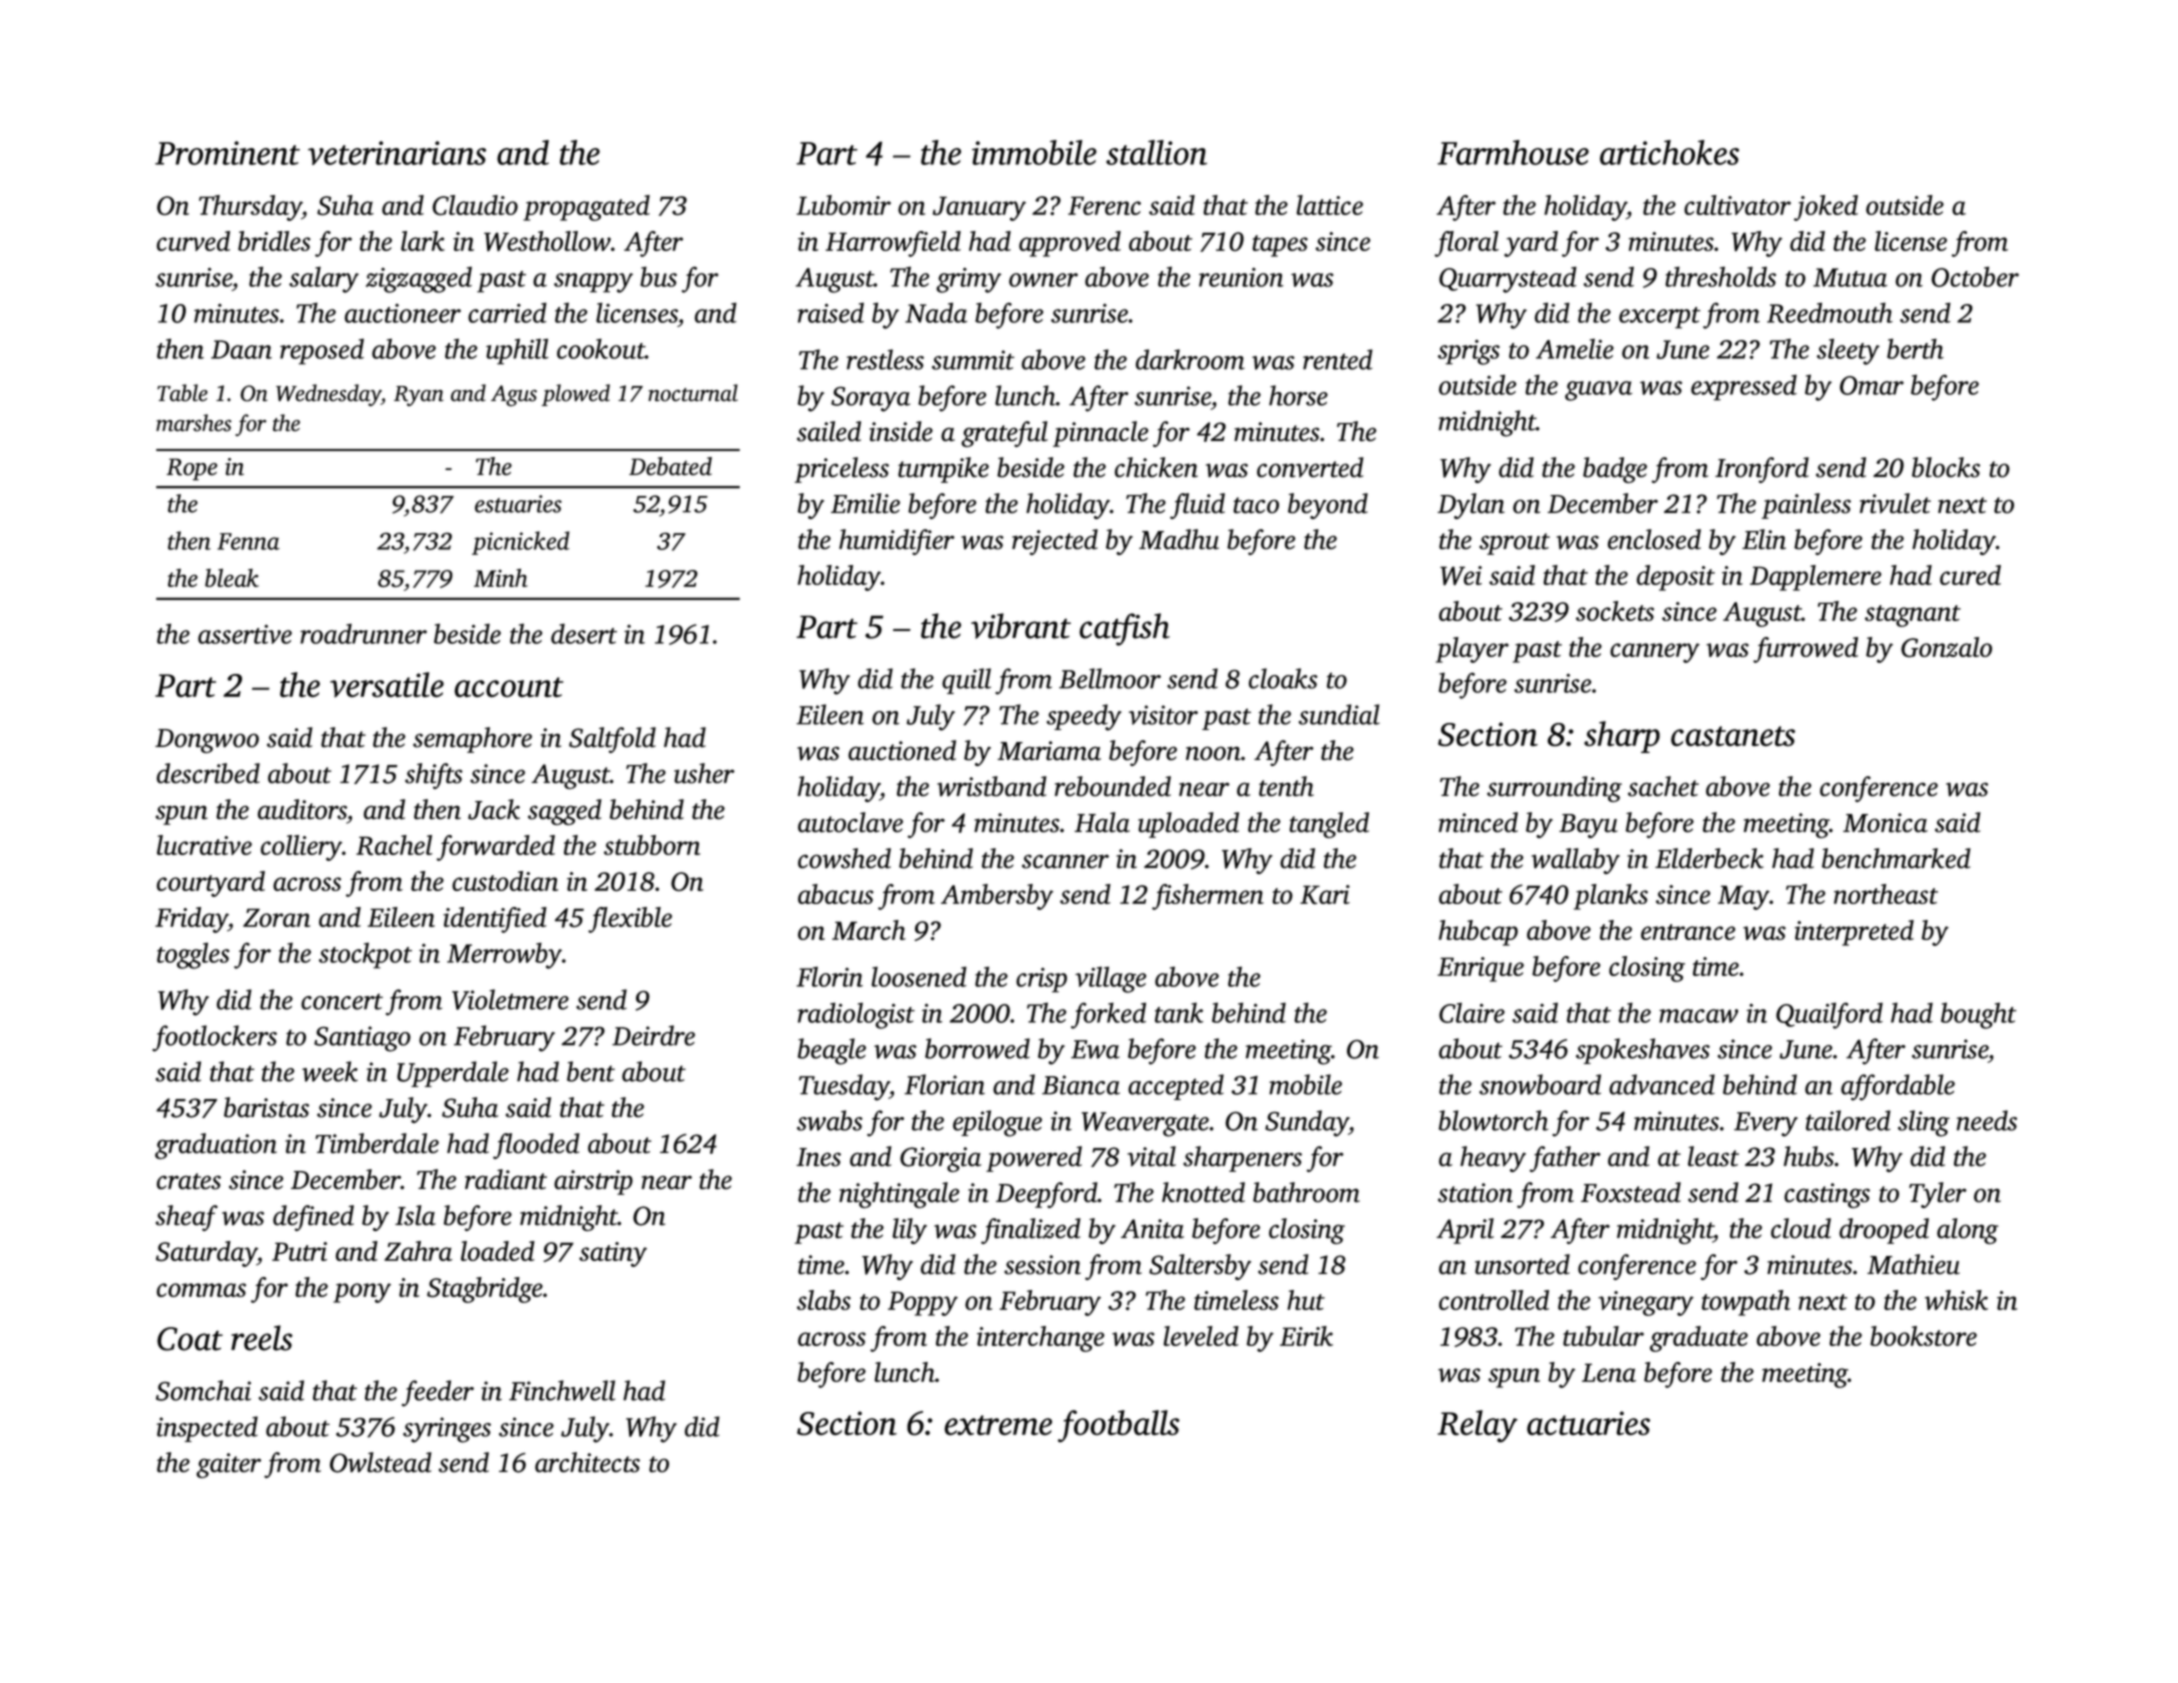 The image size is (2178, 1683). What do you see at coordinates (496, 848) in the screenshot?
I see `forwarded` at bounding box center [496, 848].
